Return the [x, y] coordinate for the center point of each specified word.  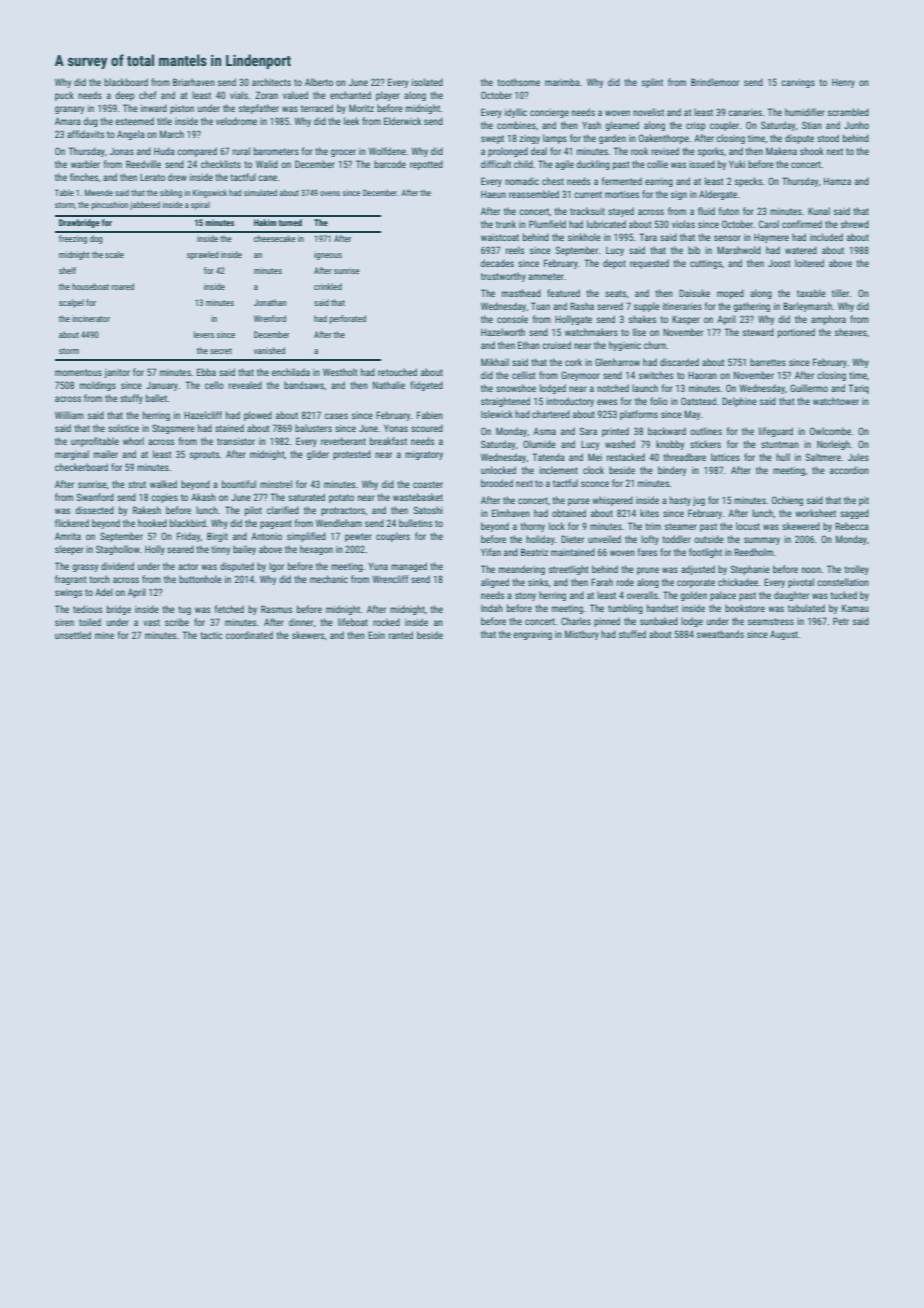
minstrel [276, 484]
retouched [397, 372]
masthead [521, 293]
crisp [696, 126]
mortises [622, 194]
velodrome [236, 121]
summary [762, 541]
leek [352, 121]
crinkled [328, 286]
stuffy [131, 399]
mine [104, 635]
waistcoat [500, 237]
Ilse [639, 332]
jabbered [145, 205]
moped [730, 294]
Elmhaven [511, 513]
